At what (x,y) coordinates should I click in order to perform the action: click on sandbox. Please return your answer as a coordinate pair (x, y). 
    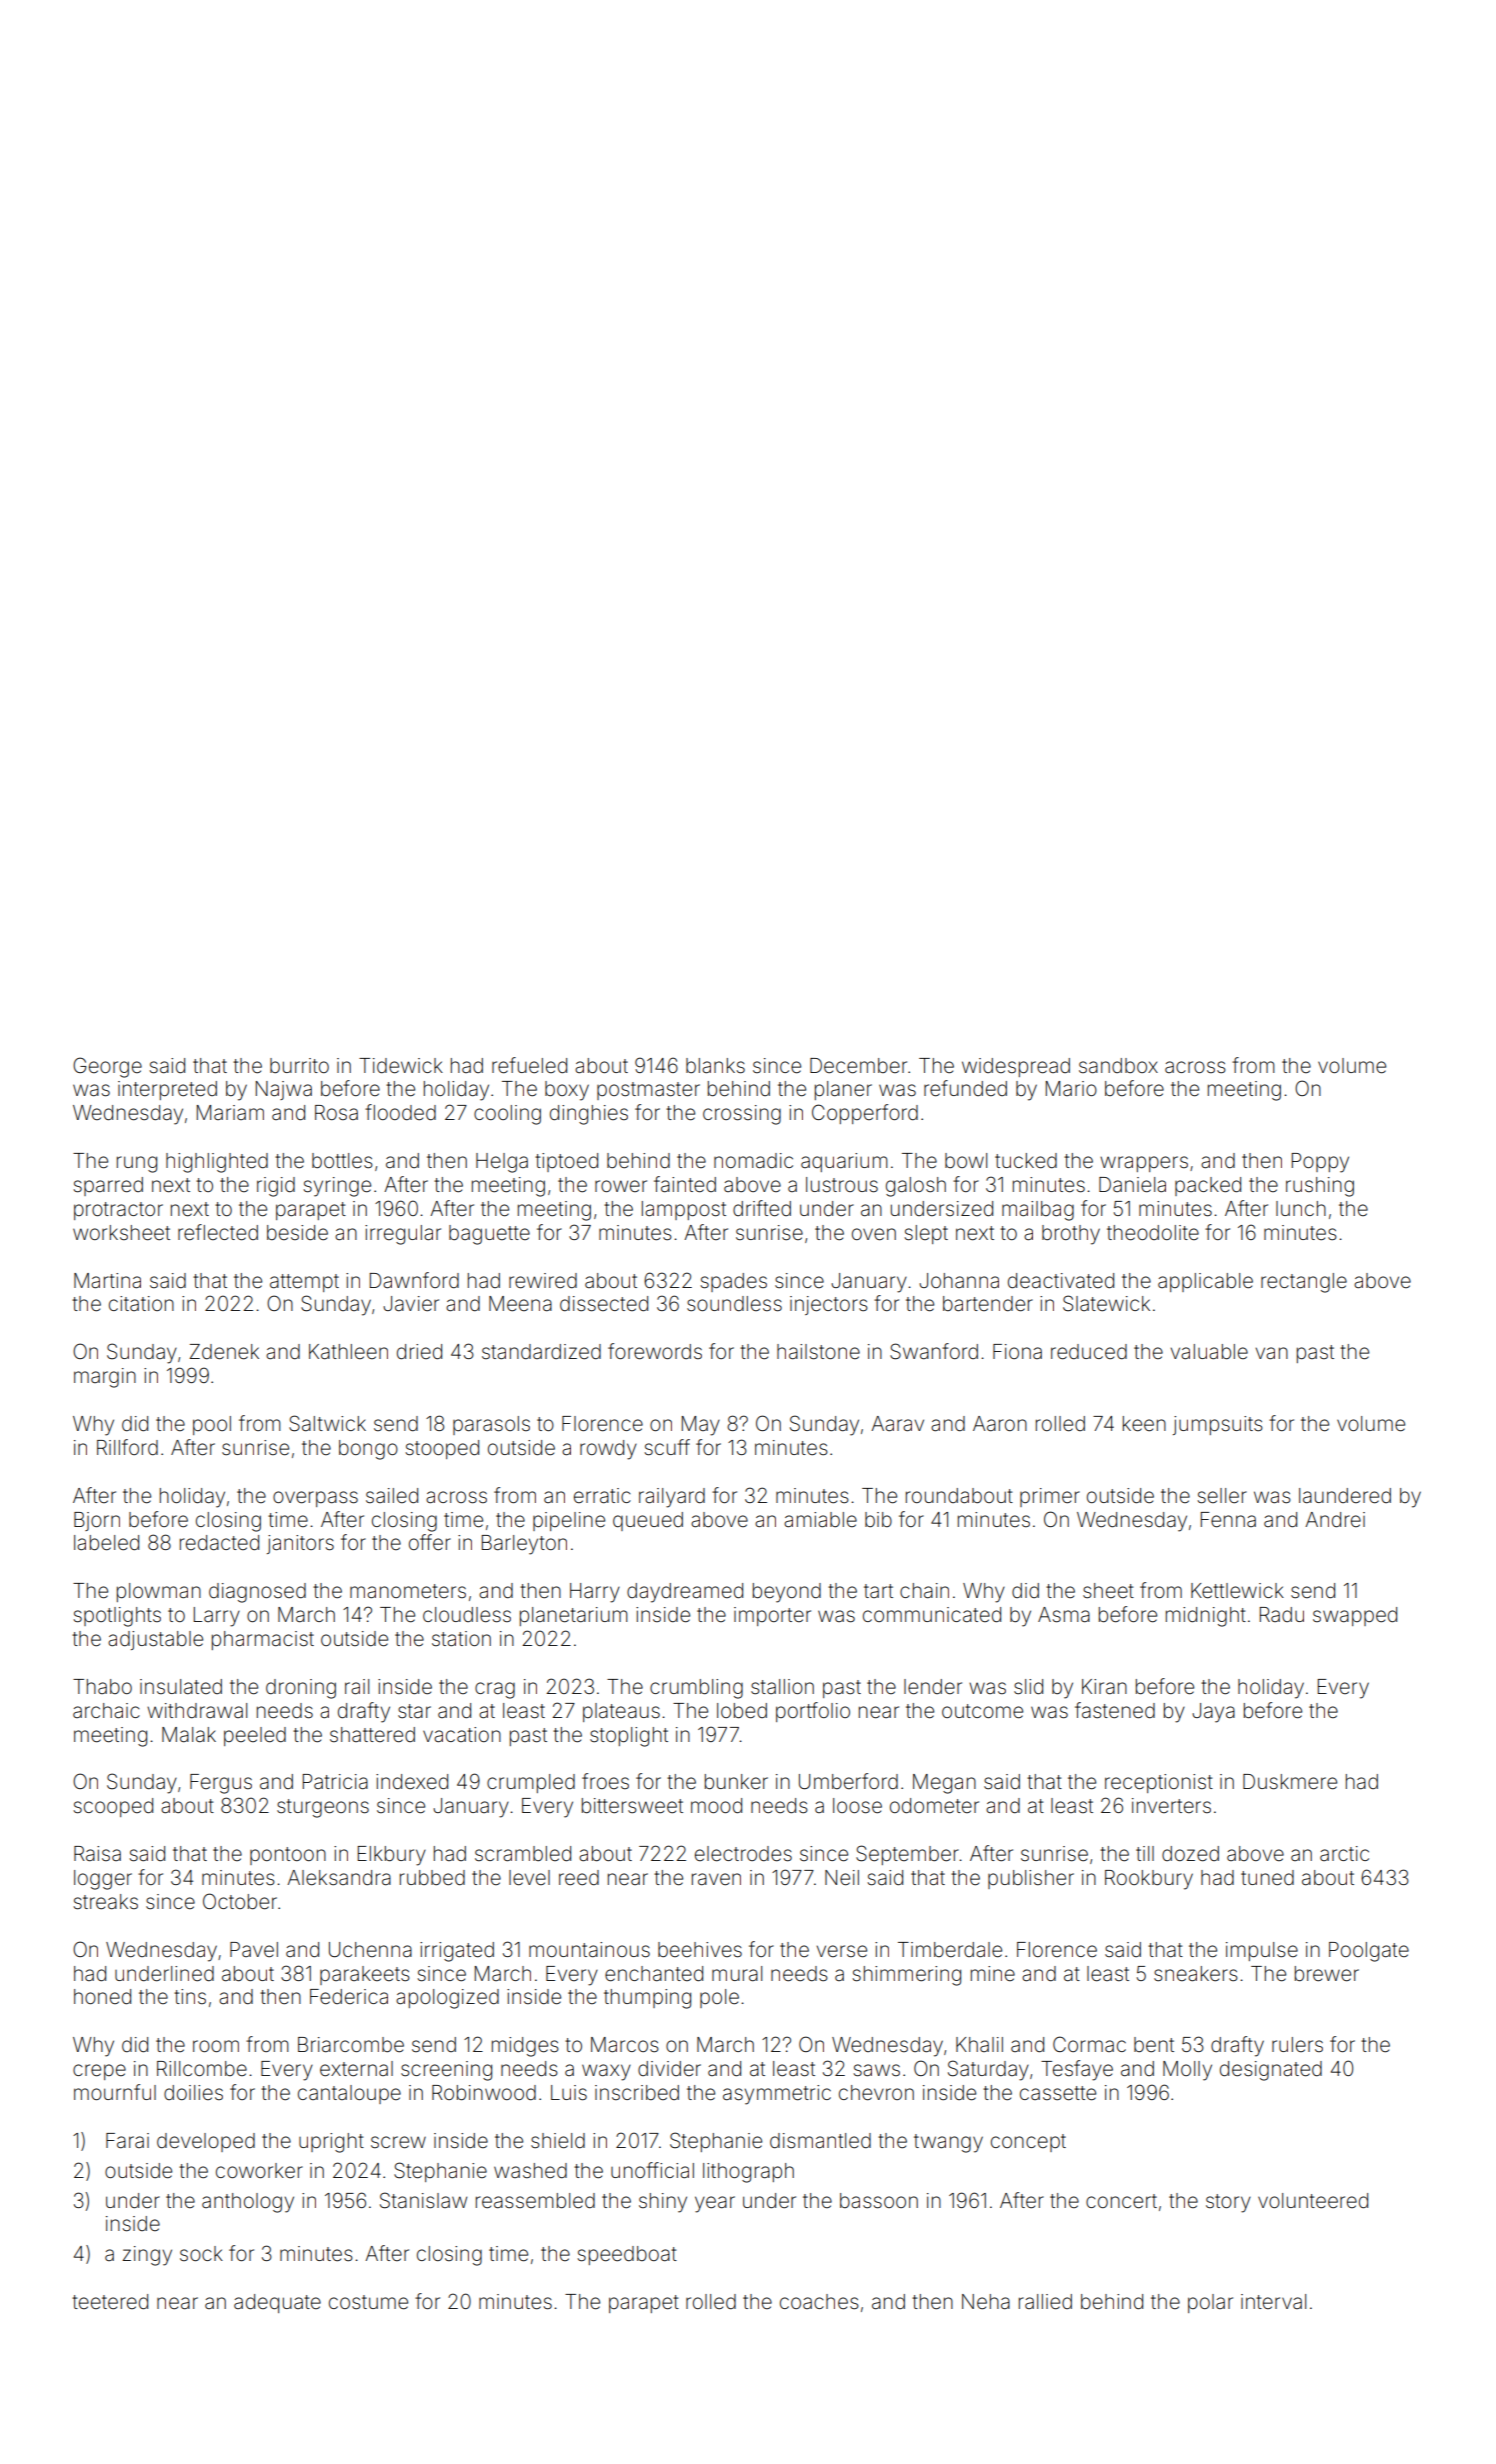
    Looking at the image, I should click on (1118, 1065).
